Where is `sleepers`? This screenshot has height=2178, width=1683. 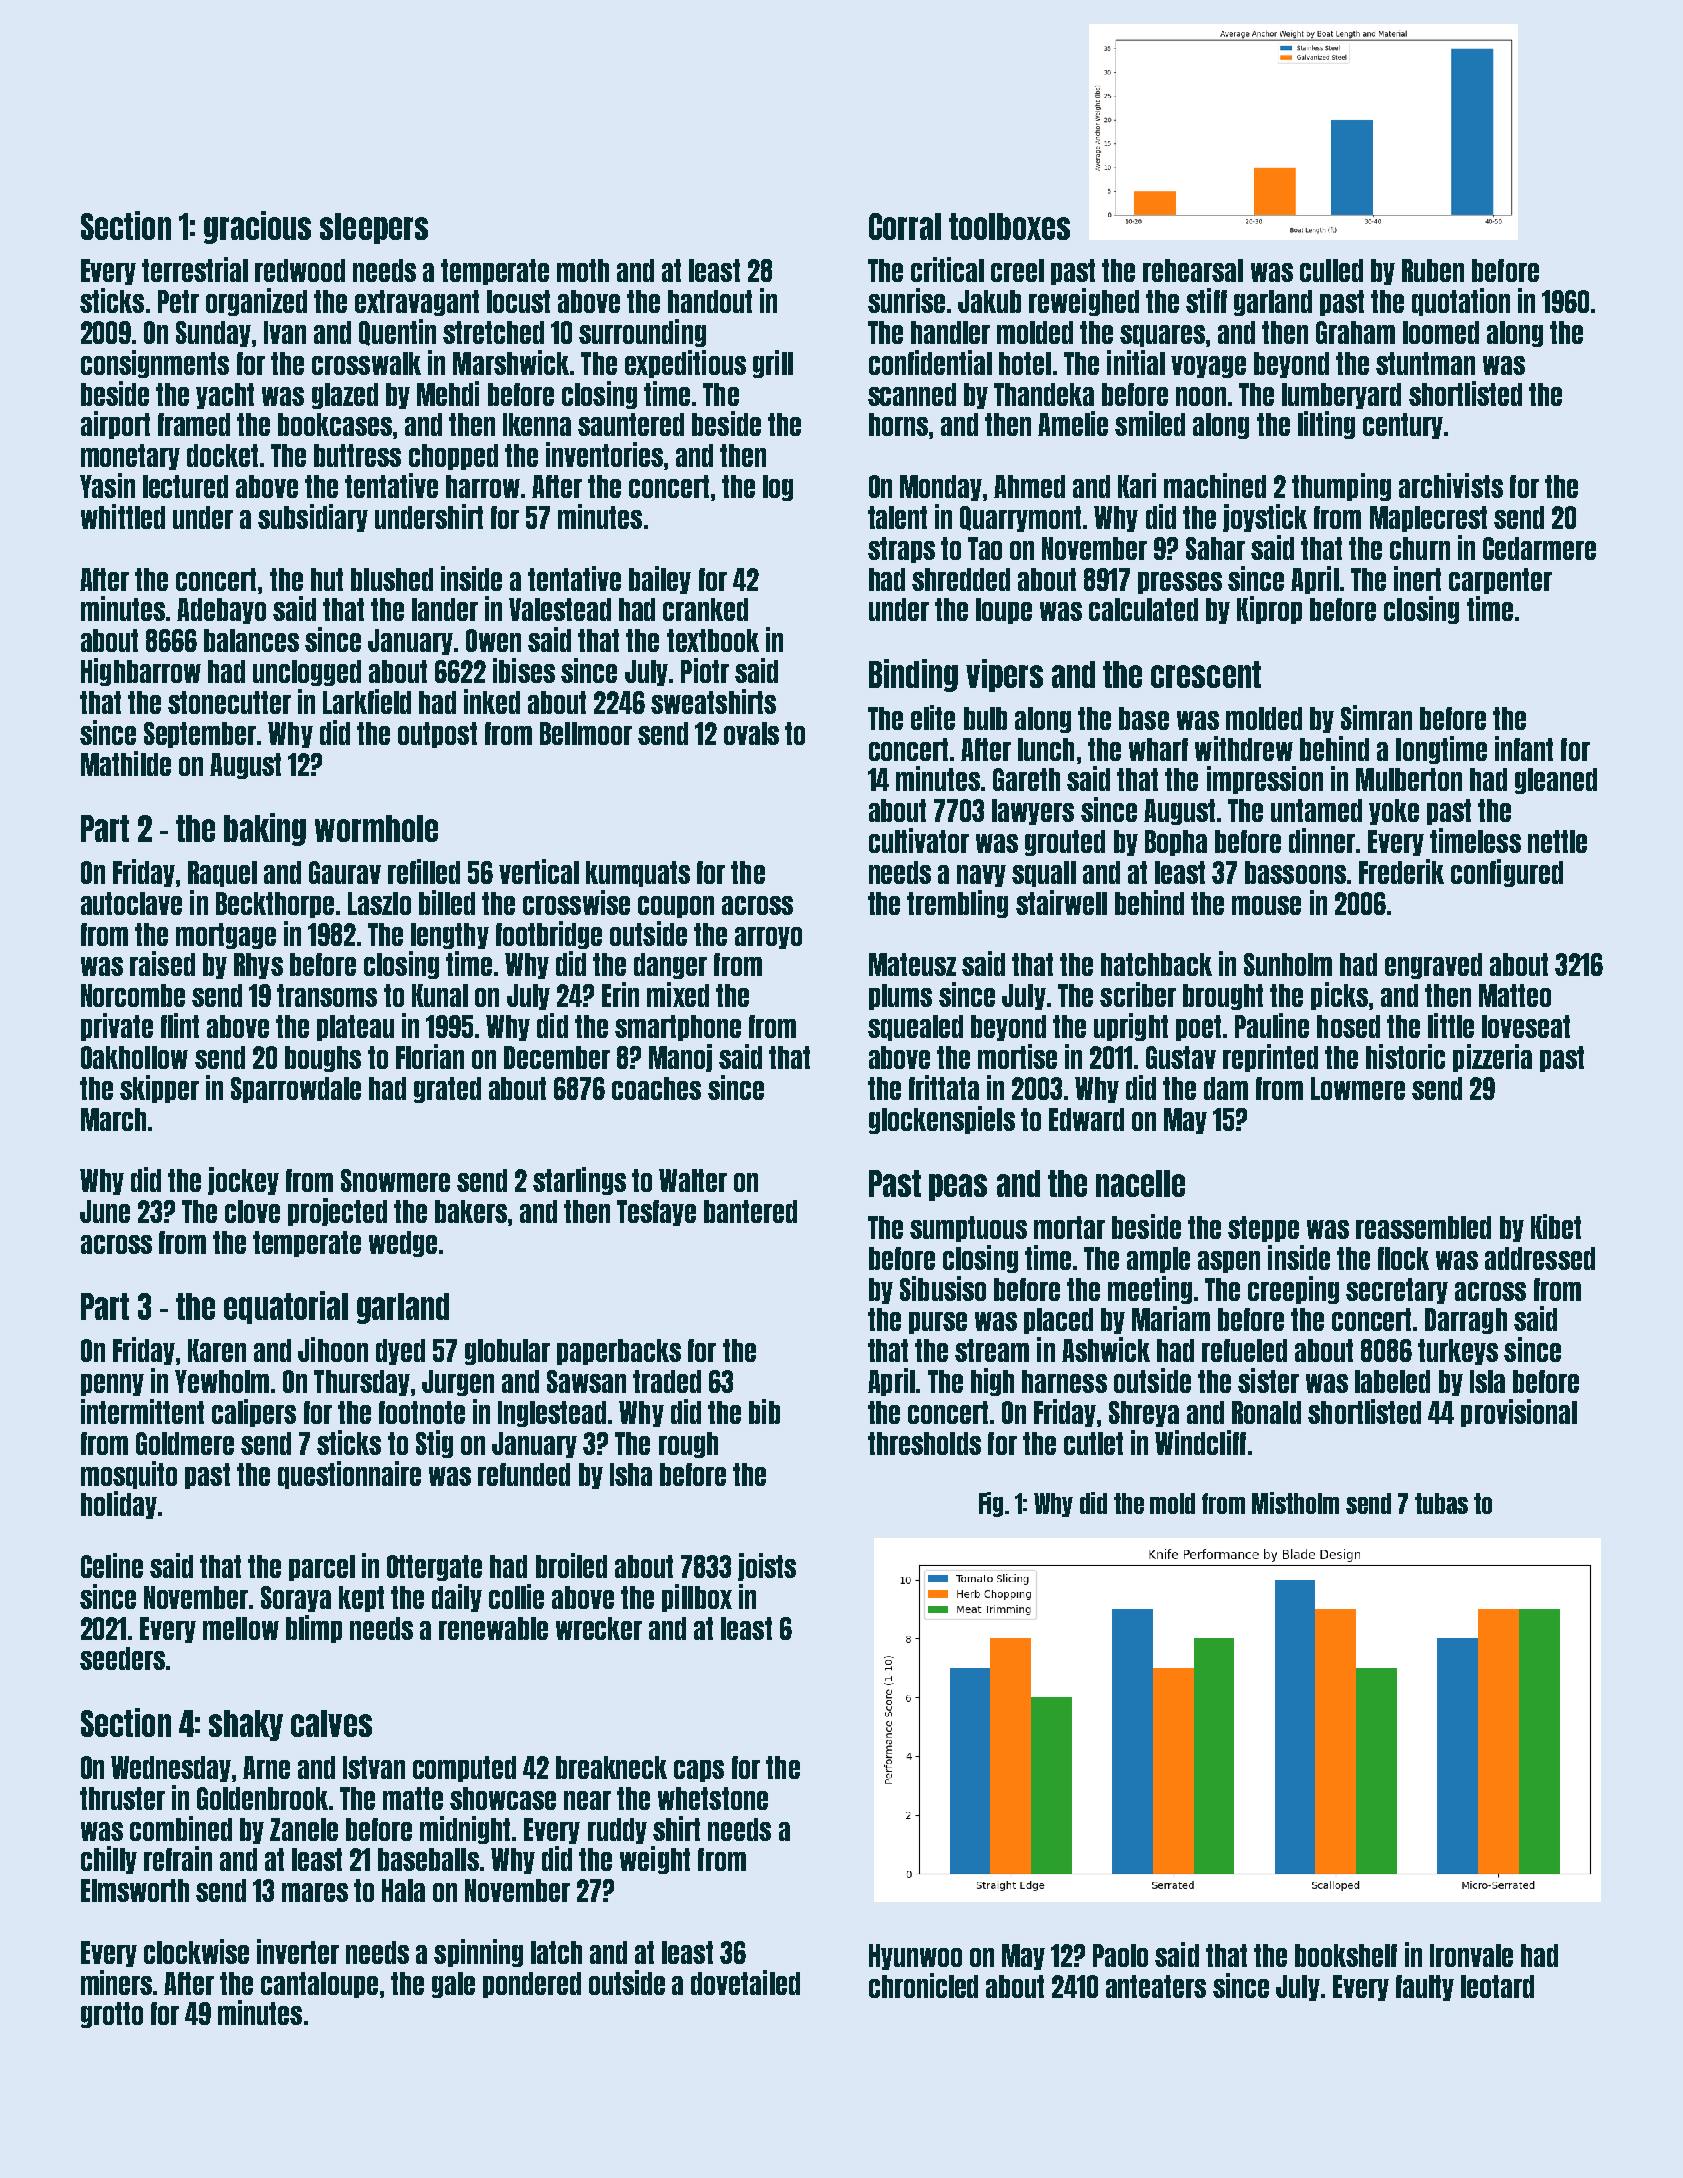 sleepers is located at coordinates (374, 228).
